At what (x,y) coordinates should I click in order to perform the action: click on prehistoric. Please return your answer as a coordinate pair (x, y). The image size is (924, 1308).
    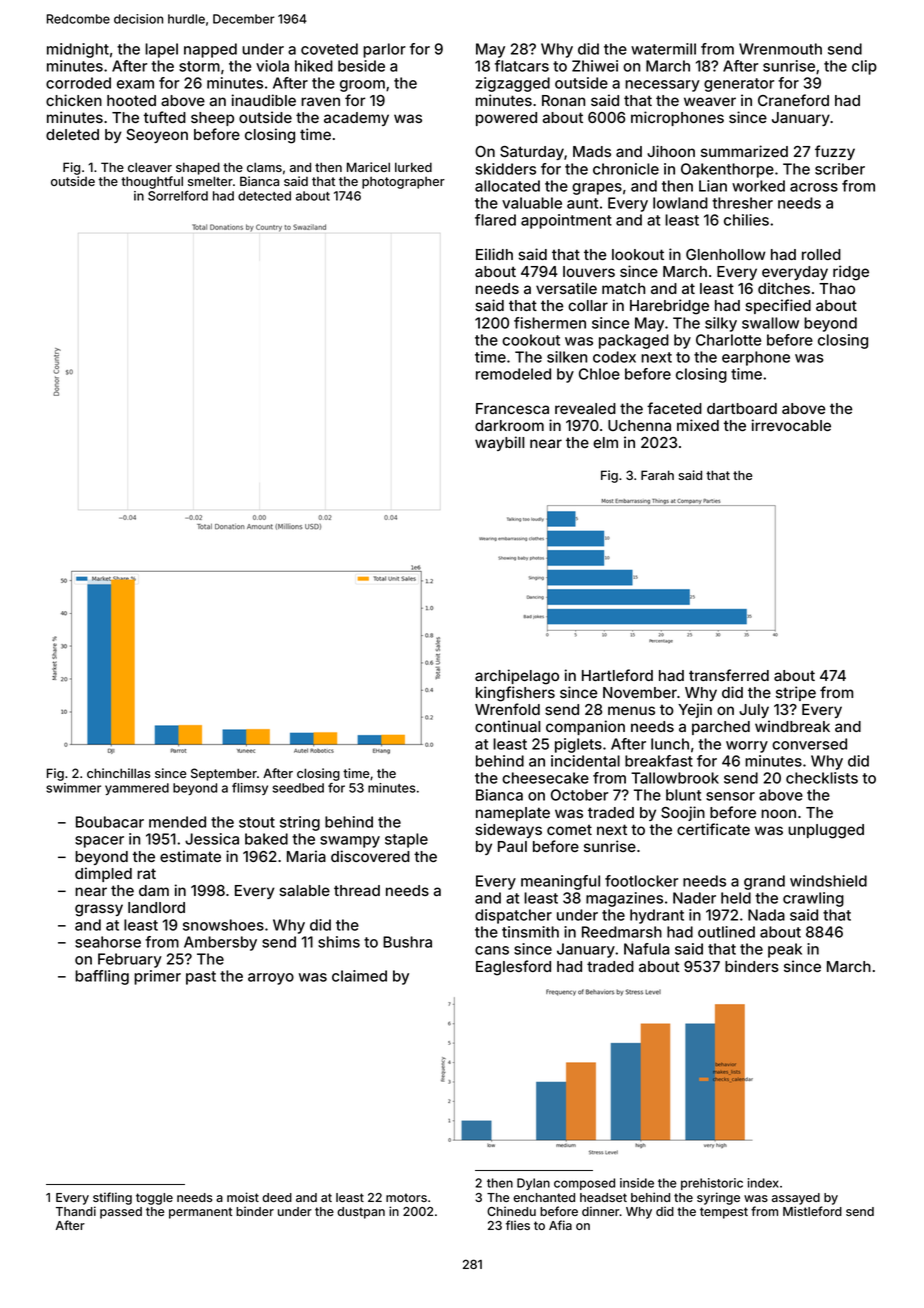
    Looking at the image, I should click on (712, 1184).
